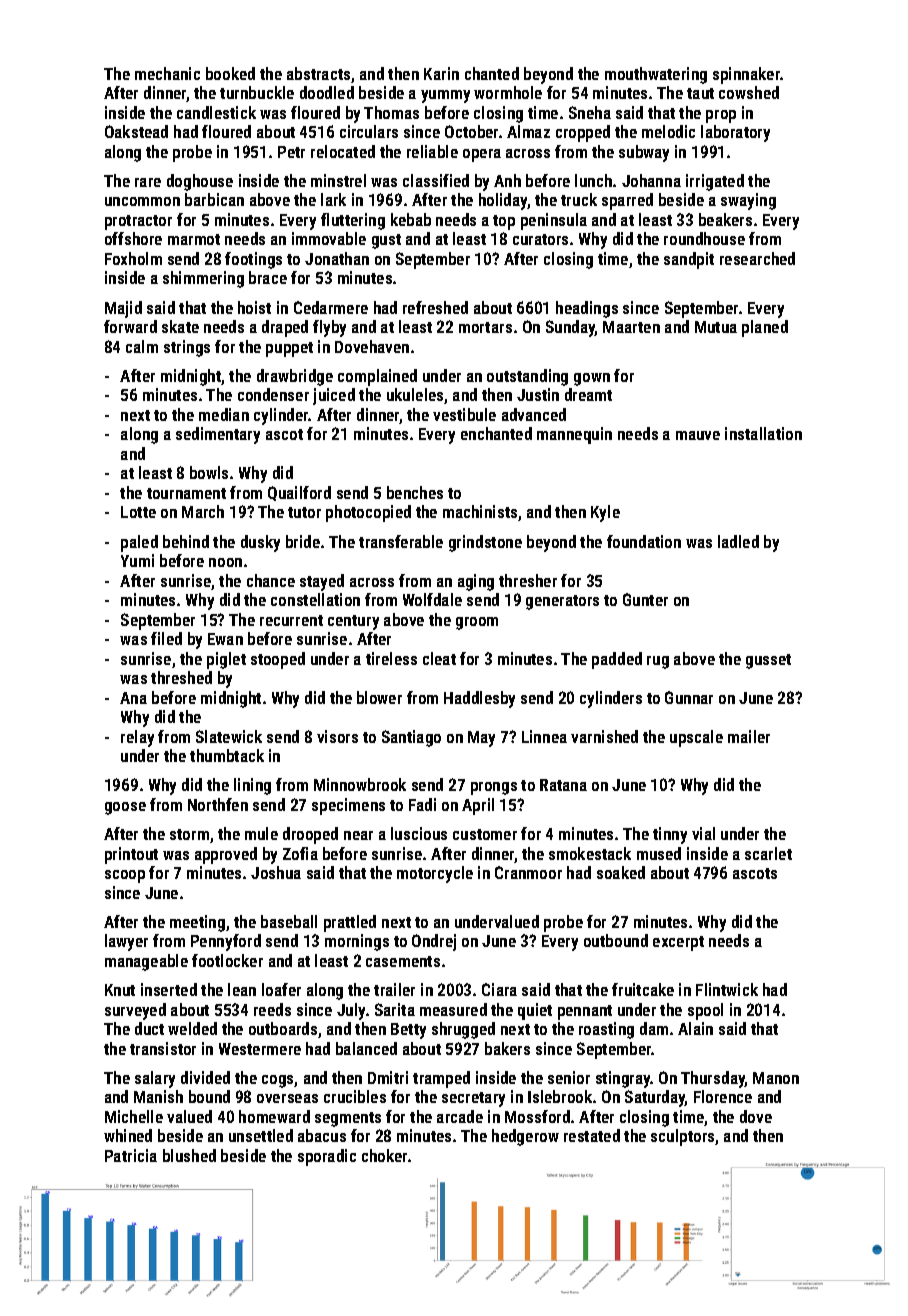 The image size is (908, 1316). Describe the element at coordinates (186, 541) in the image. I see `behind` at that location.
